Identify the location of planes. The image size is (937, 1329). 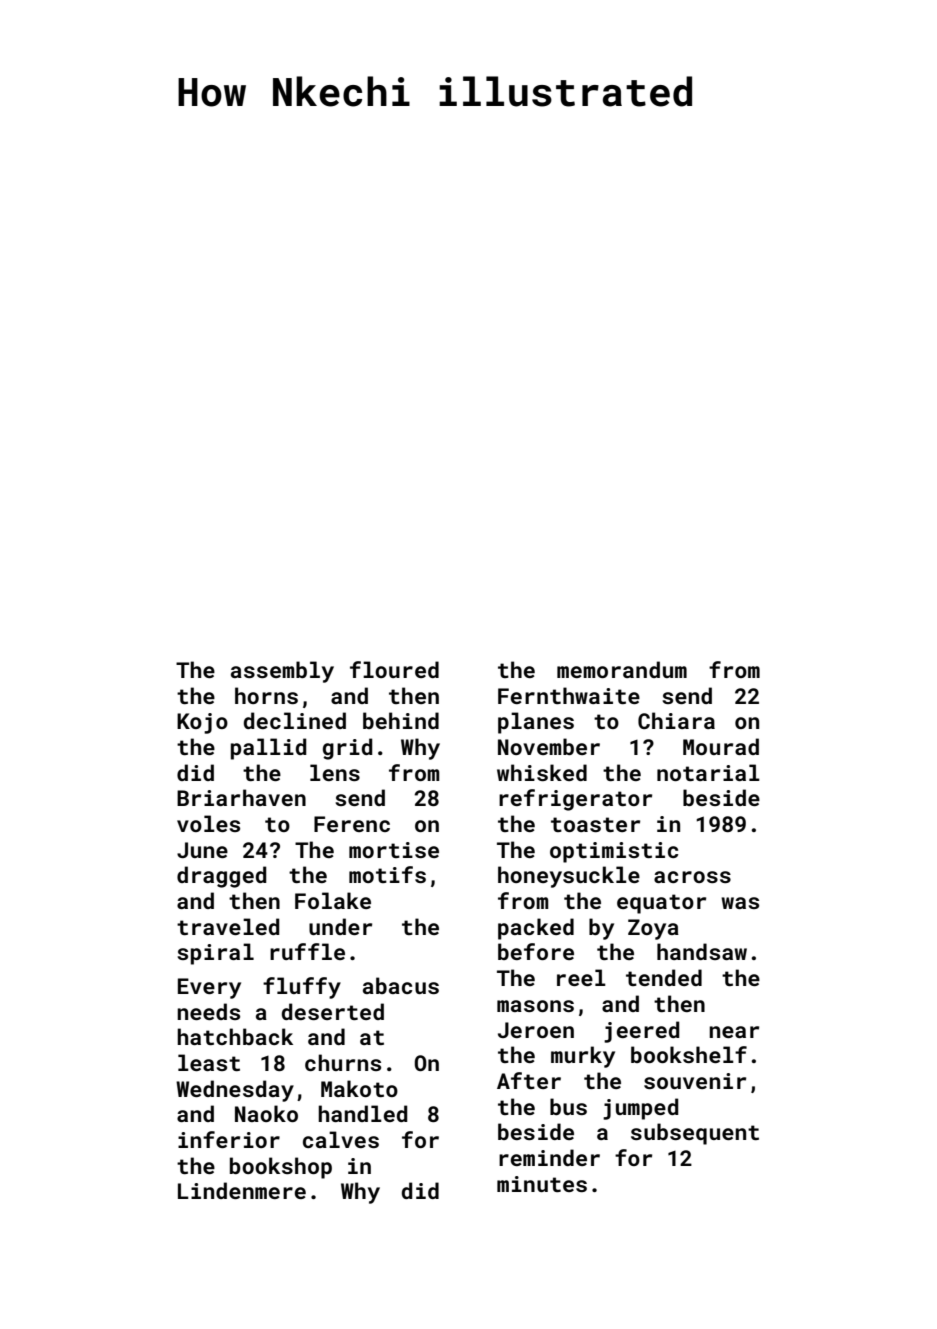
(536, 723).
